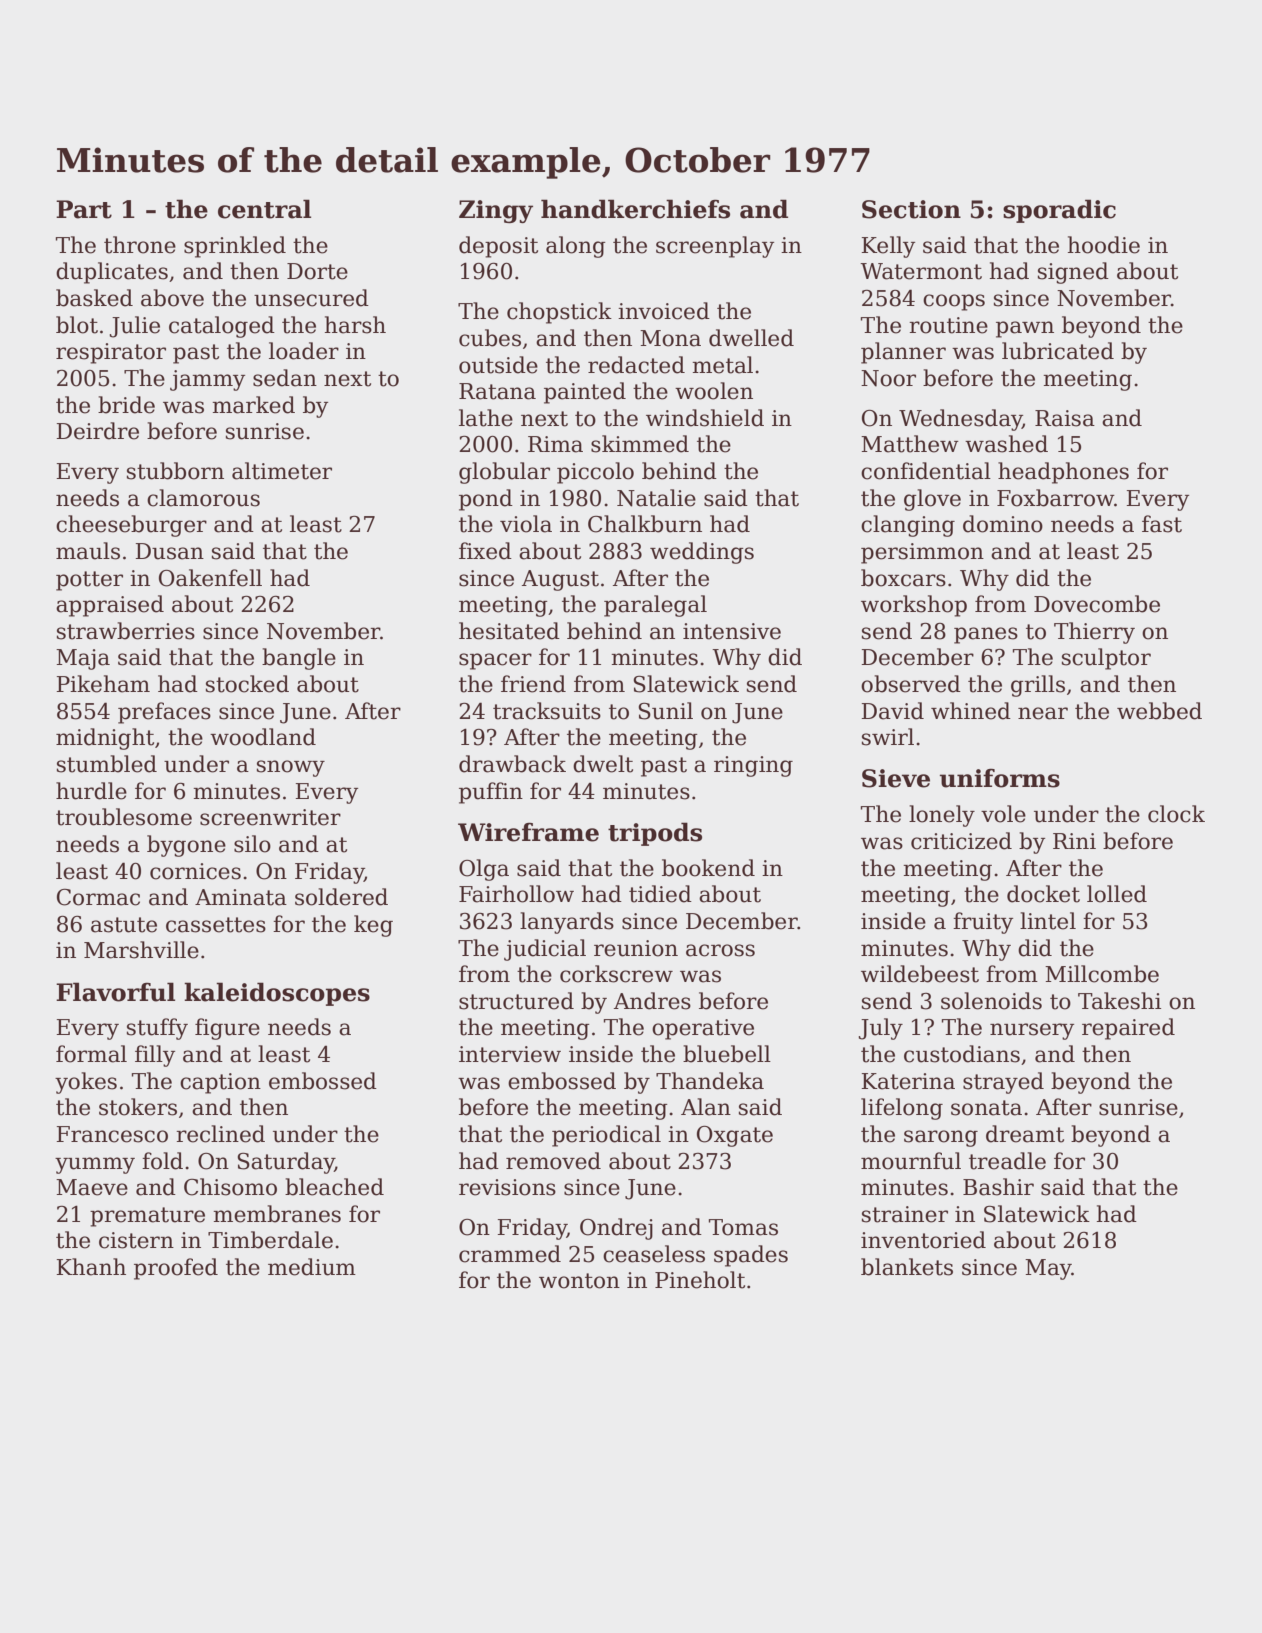 The height and width of the screenshot is (1633, 1262). What do you see at coordinates (896, 778) in the screenshot?
I see `Sieve` at bounding box center [896, 778].
